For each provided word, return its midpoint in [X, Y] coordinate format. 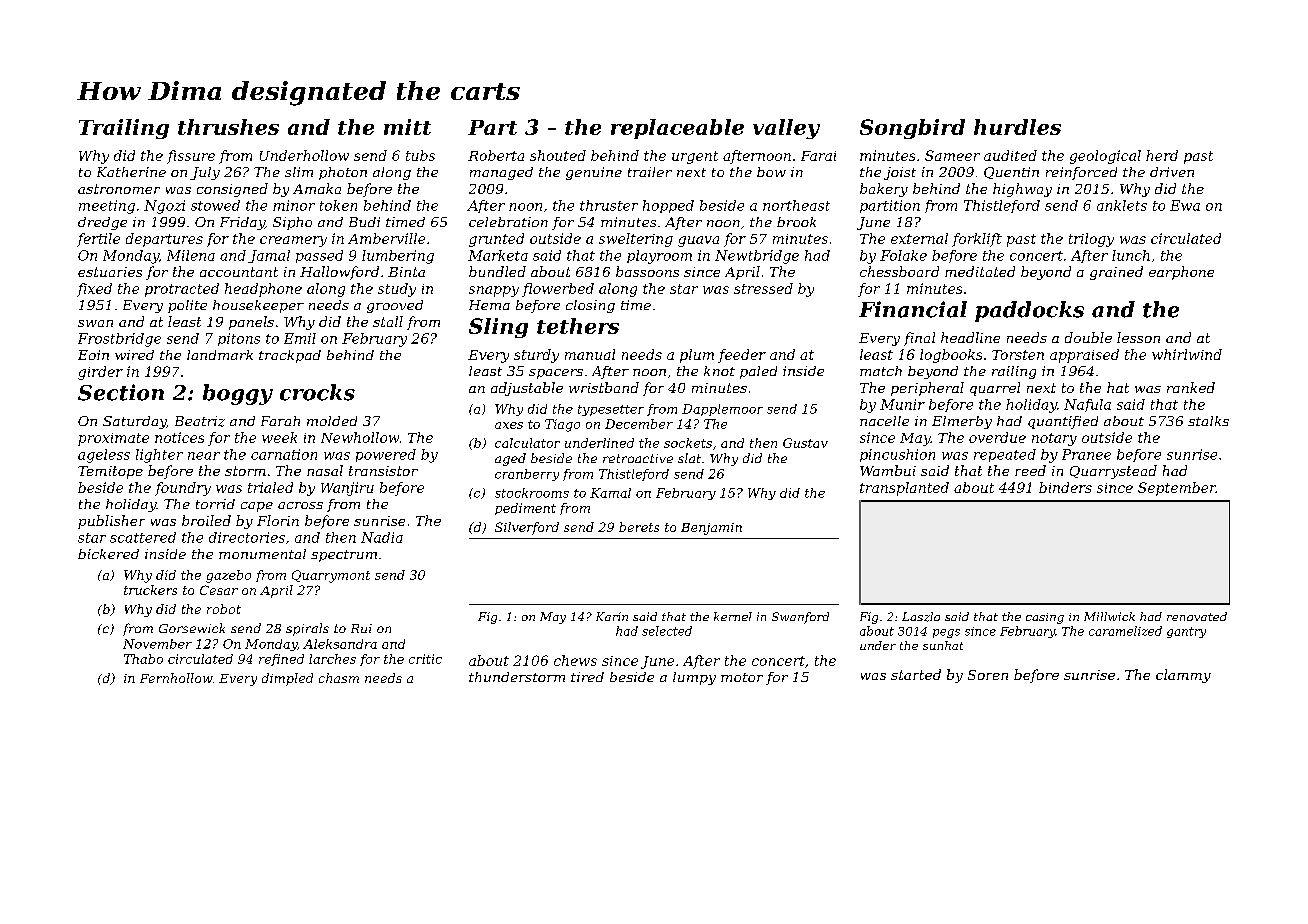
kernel [733, 616]
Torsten [1018, 355]
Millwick [1109, 616]
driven [1172, 172]
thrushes [228, 127]
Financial [913, 309]
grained [1116, 273]
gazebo [228, 576]
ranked [1191, 387]
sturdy [536, 356]
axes [509, 425]
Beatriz [200, 421]
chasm [339, 678]
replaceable [677, 129]
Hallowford [339, 273]
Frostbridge [119, 340]
